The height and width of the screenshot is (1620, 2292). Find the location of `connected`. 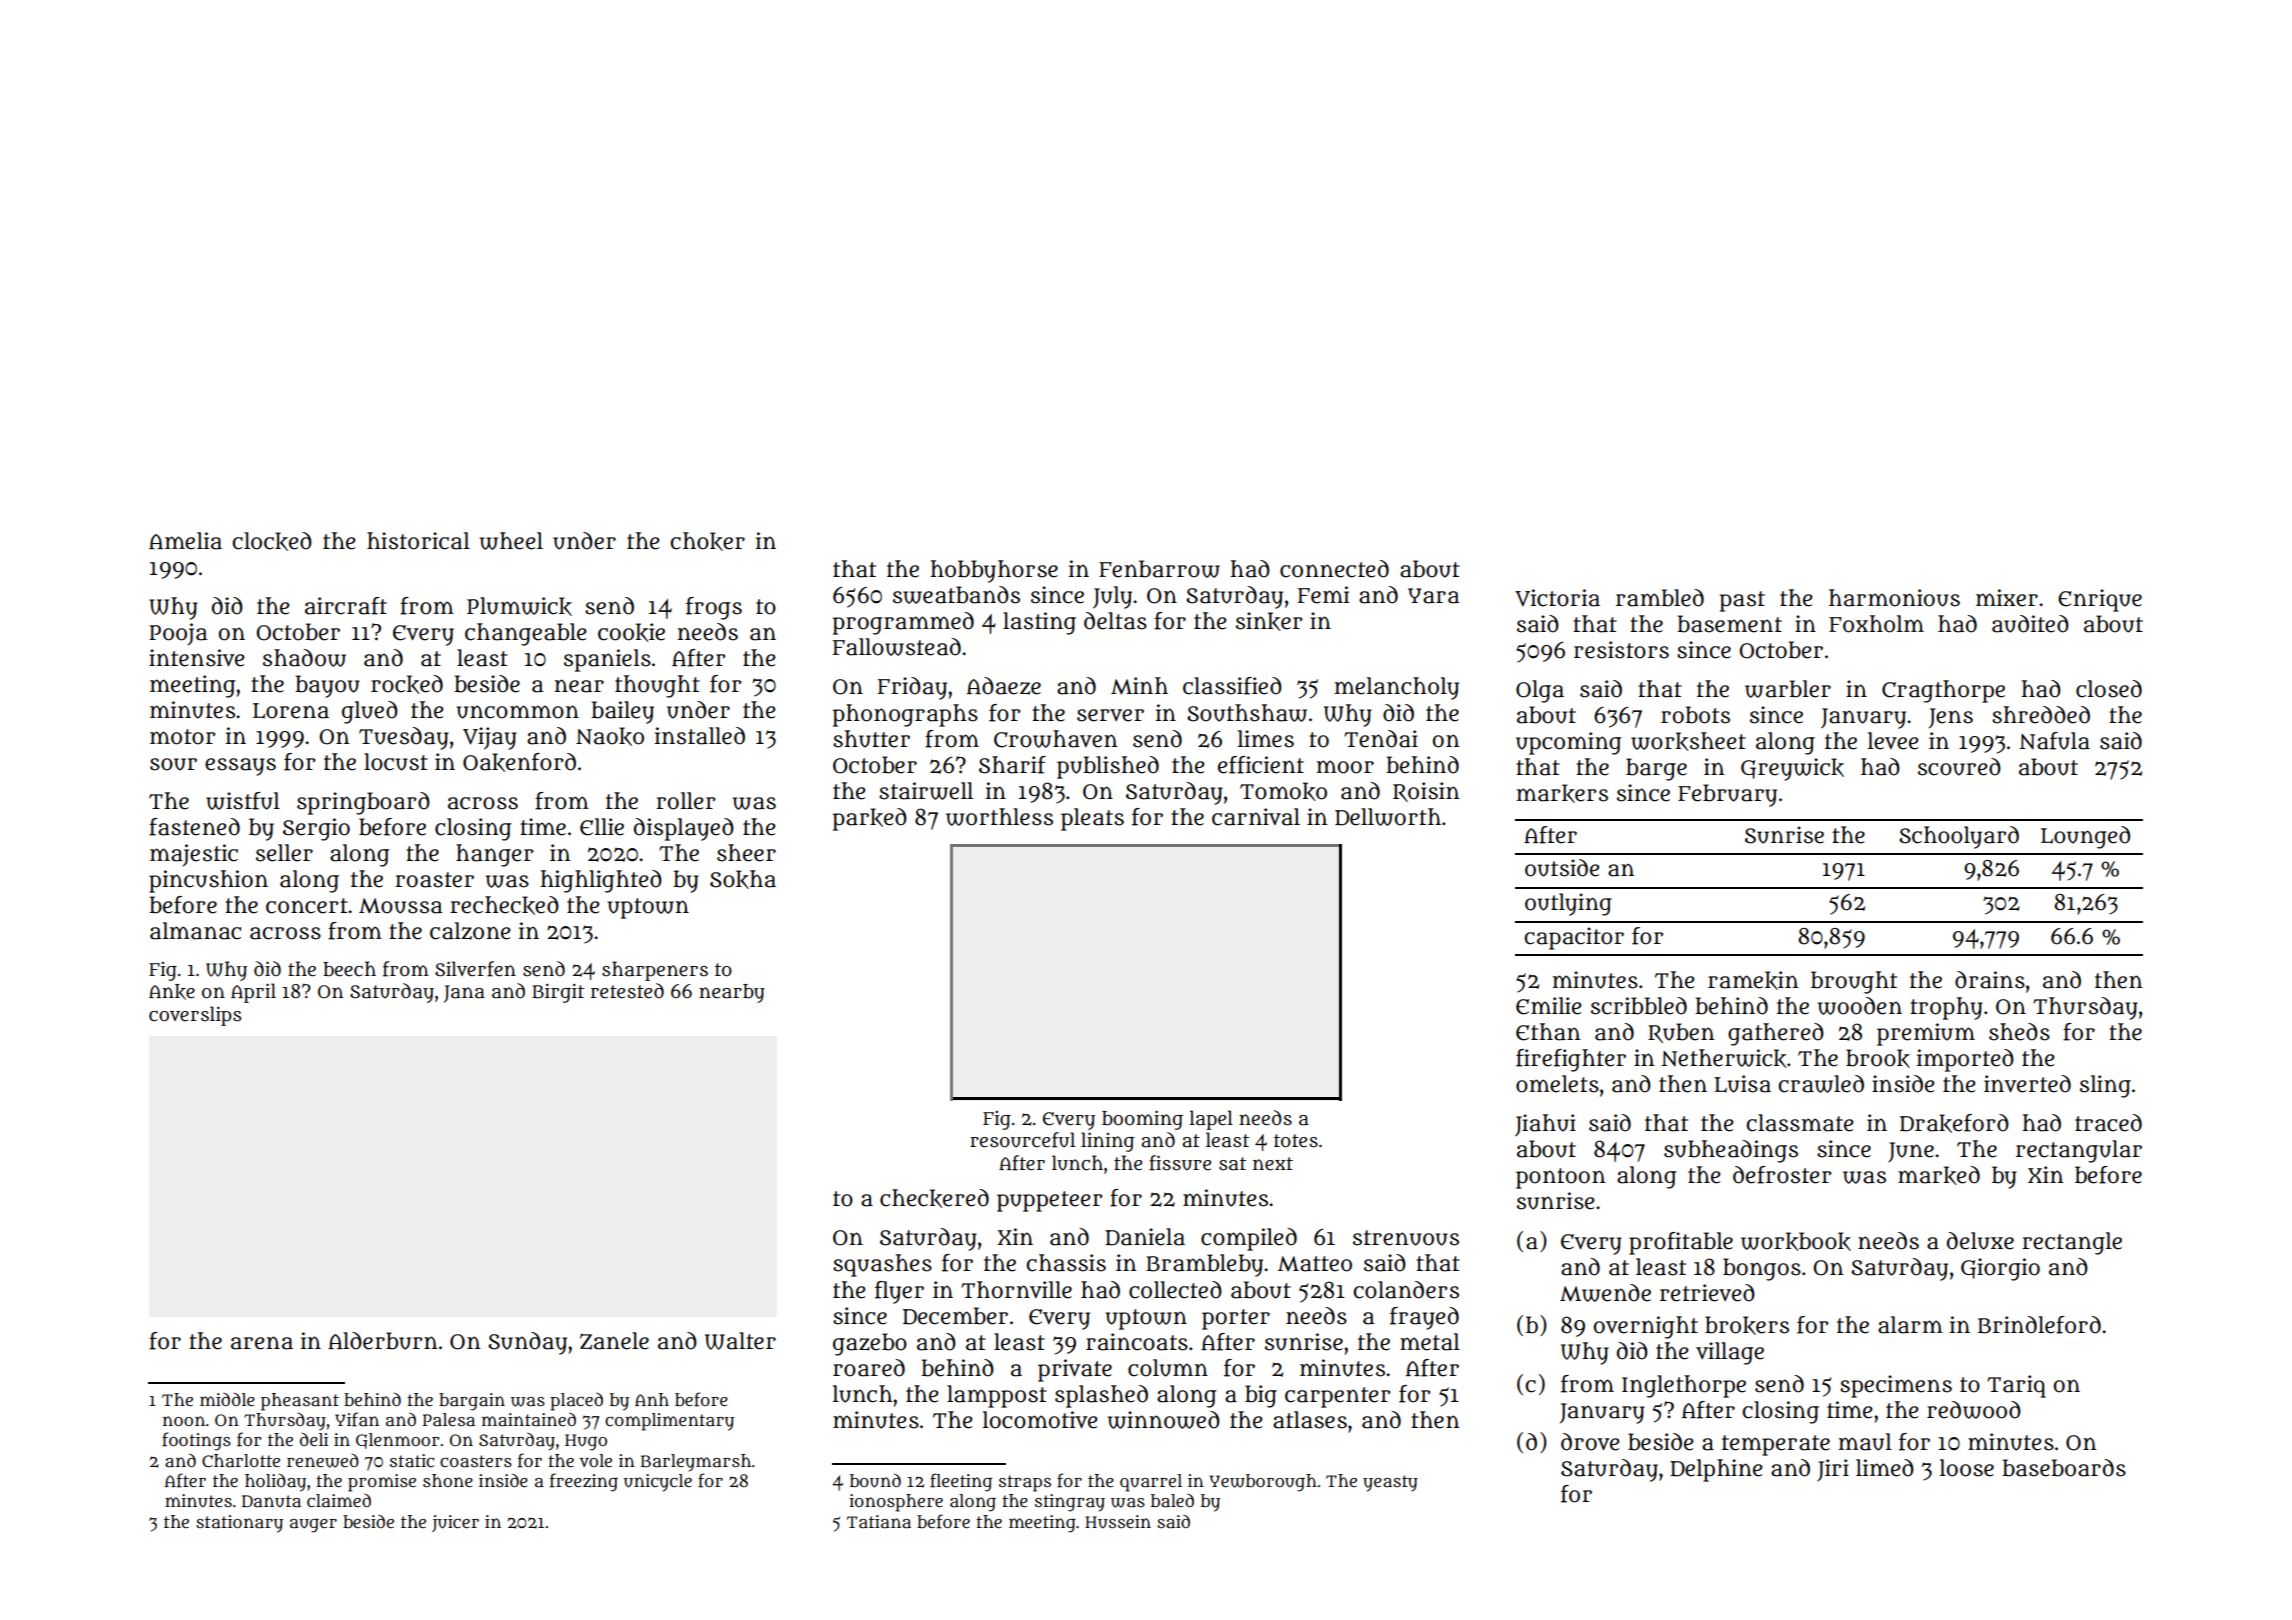

connected is located at coordinates (1334, 569).
